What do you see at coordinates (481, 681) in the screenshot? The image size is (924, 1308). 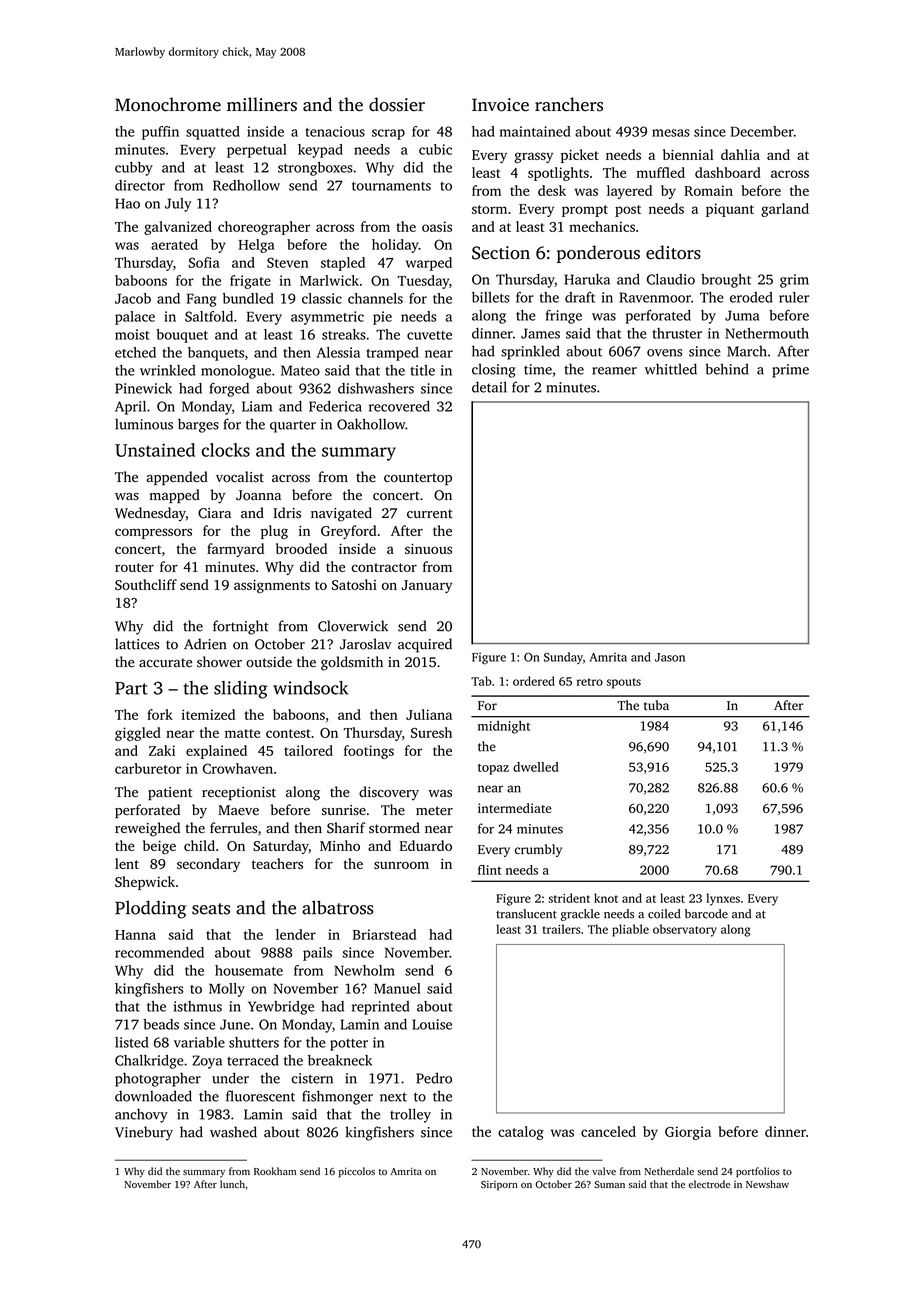 I see `Tab` at bounding box center [481, 681].
